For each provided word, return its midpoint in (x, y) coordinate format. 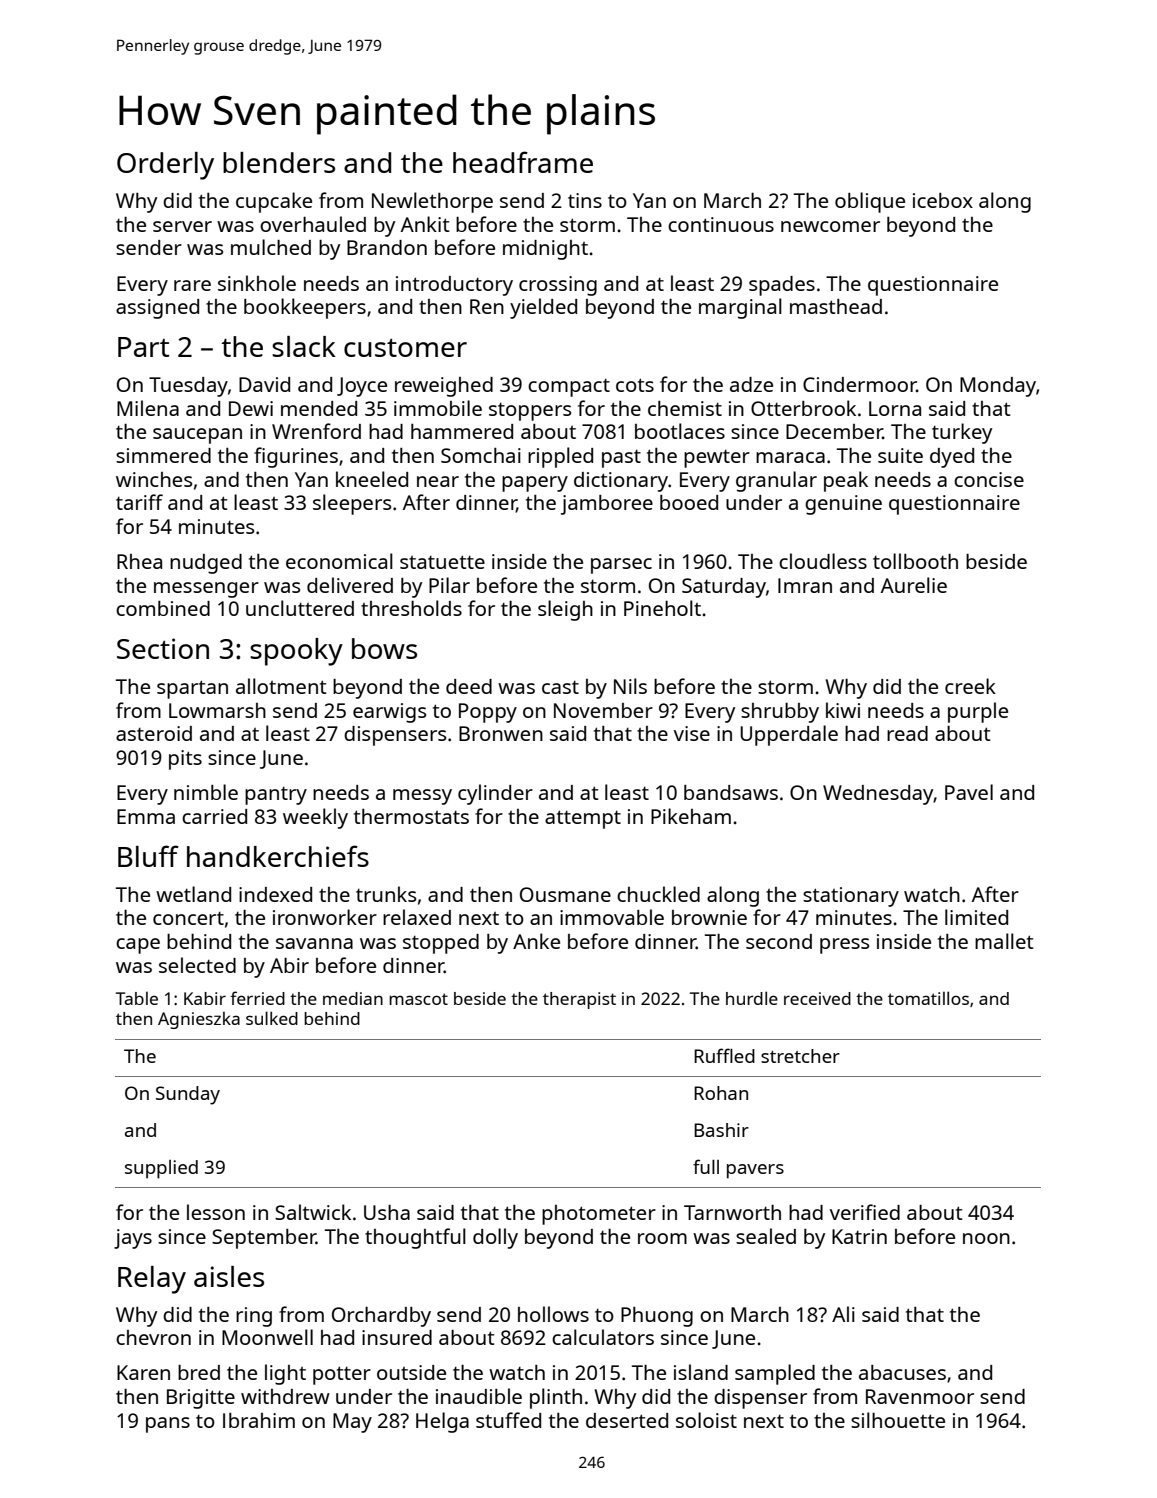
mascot (418, 999)
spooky (296, 652)
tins (585, 200)
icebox (943, 200)
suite (900, 455)
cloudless (823, 561)
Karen (143, 1372)
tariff (139, 502)
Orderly (165, 166)
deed (469, 686)
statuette (442, 562)
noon (986, 1238)
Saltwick (313, 1212)
